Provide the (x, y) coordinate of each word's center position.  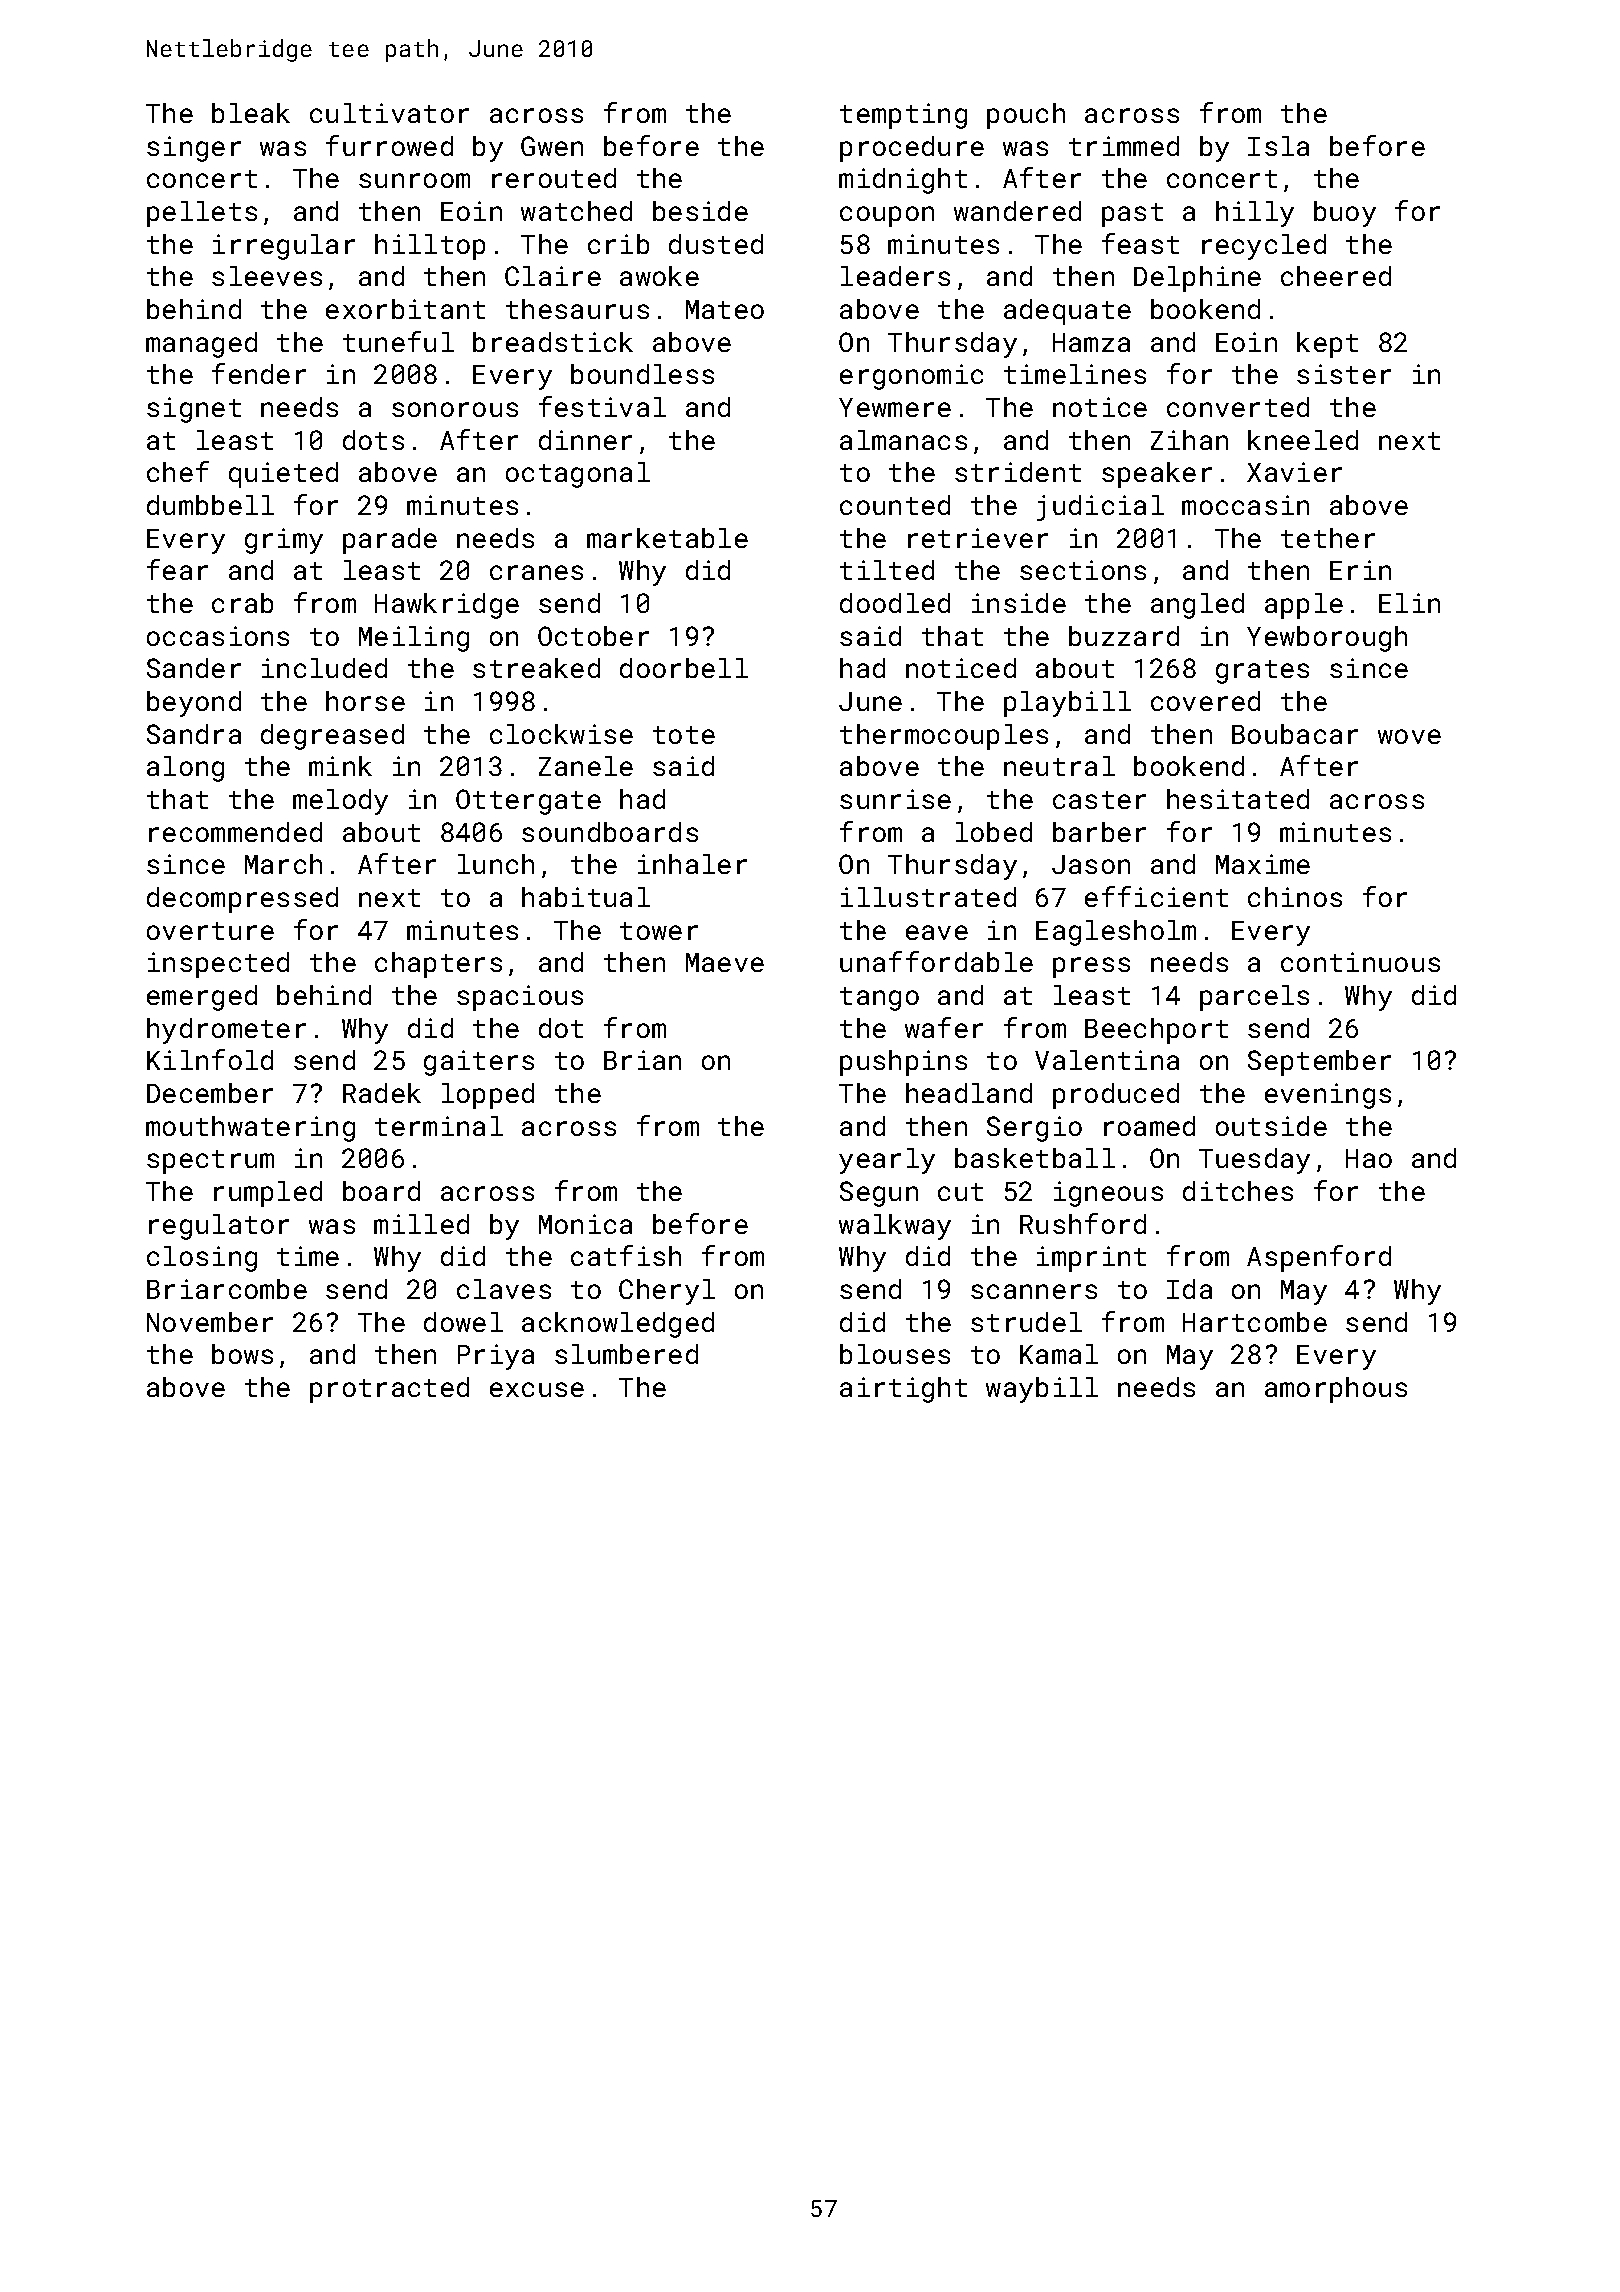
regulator (219, 1227)
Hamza (1091, 342)
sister (1344, 374)
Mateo (725, 309)
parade (390, 541)
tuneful (398, 341)
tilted (887, 570)
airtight (903, 1390)
